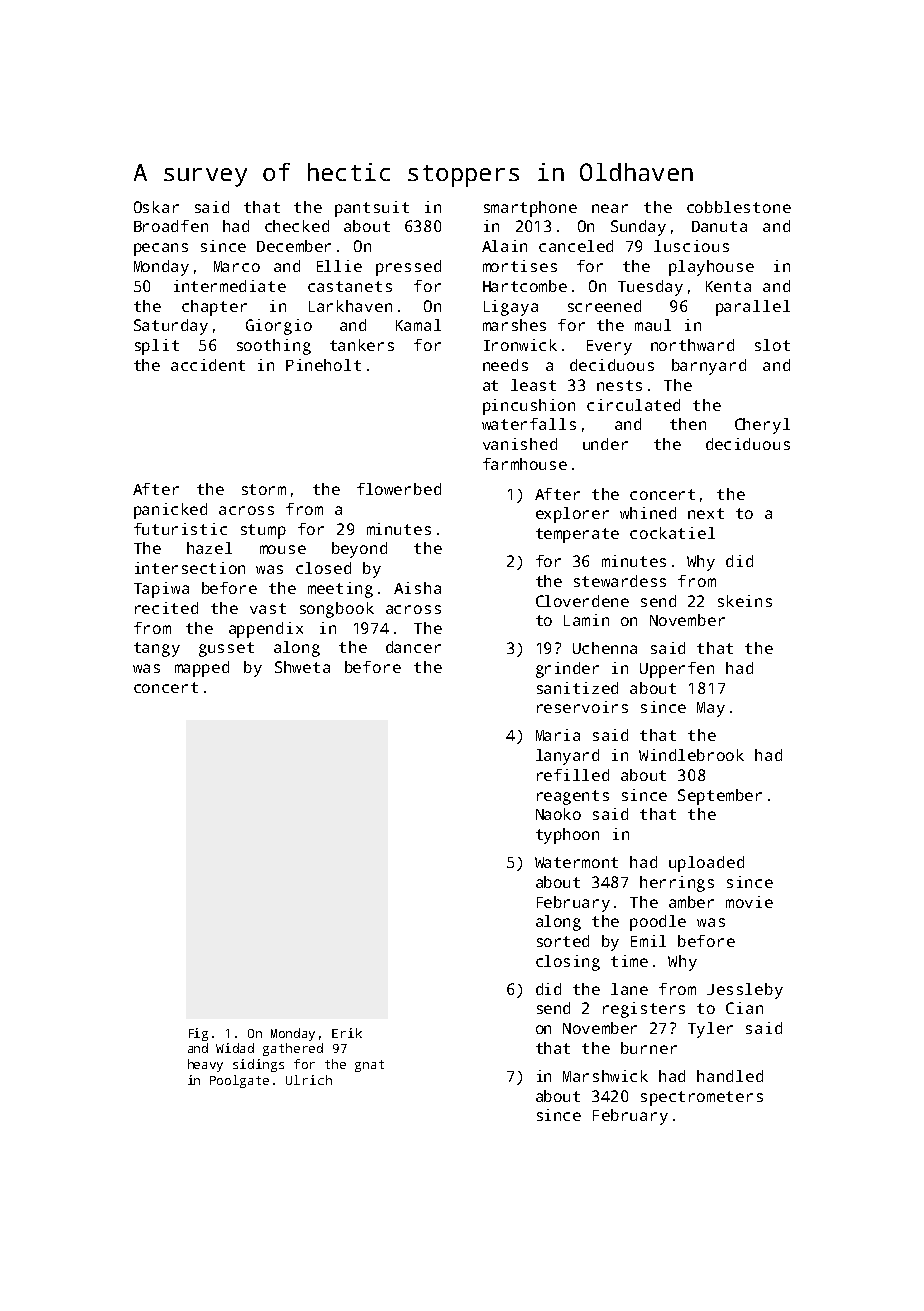  What do you see at coordinates (711, 709) in the screenshot?
I see `May` at bounding box center [711, 709].
